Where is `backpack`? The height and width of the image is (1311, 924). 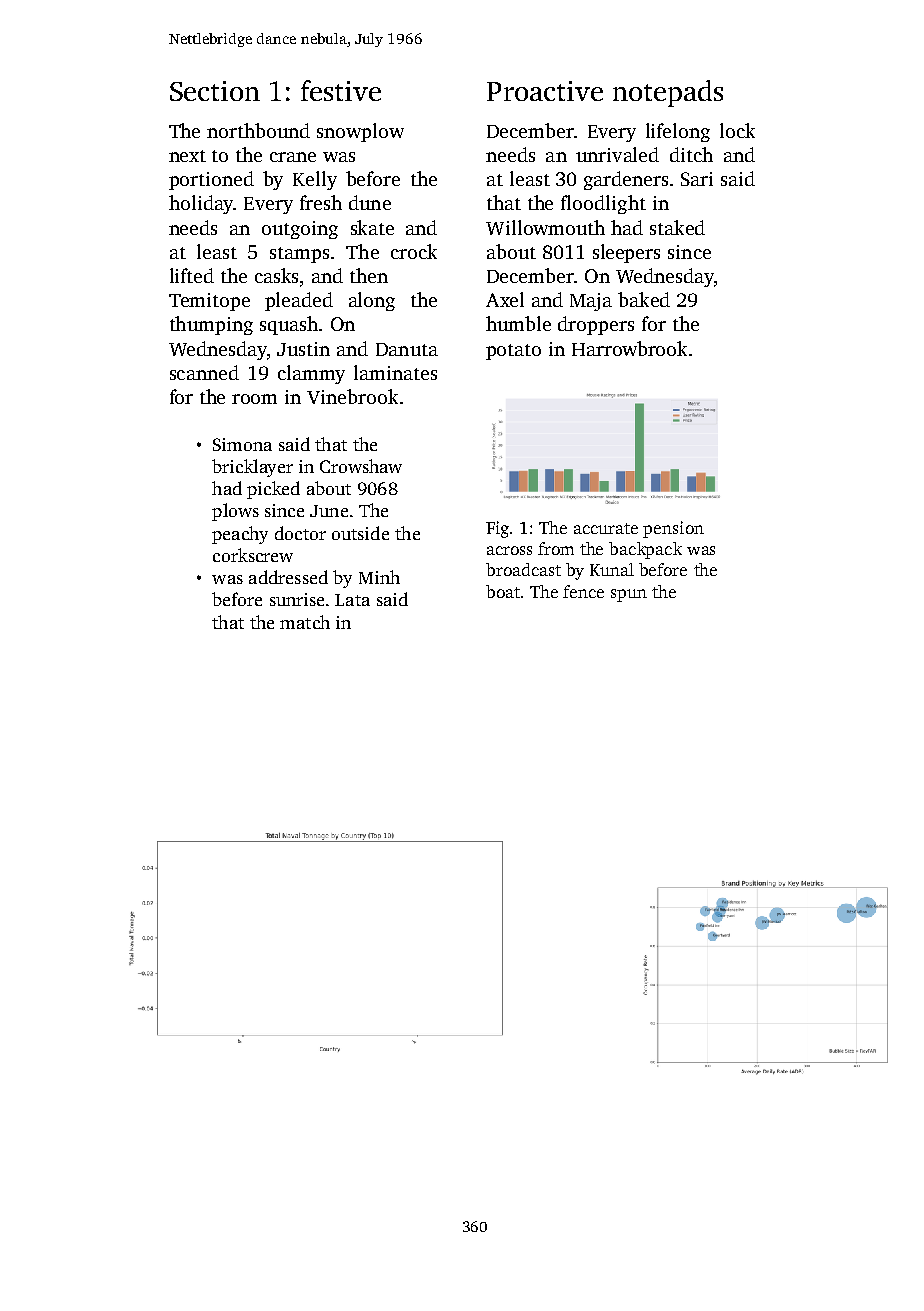 backpack is located at coordinates (645, 550).
